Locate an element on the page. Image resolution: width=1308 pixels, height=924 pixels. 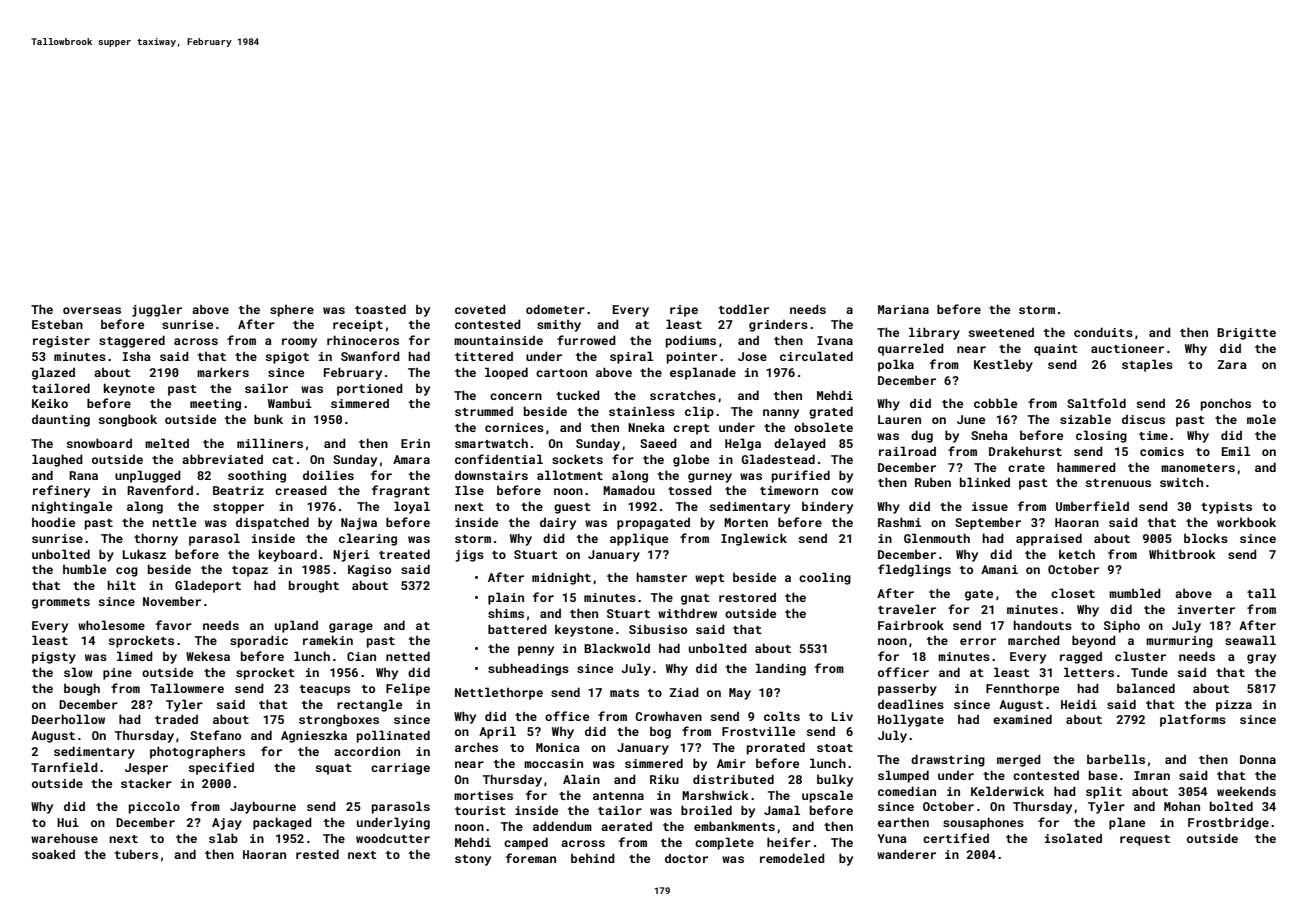
cartoon is located at coordinates (561, 373).
